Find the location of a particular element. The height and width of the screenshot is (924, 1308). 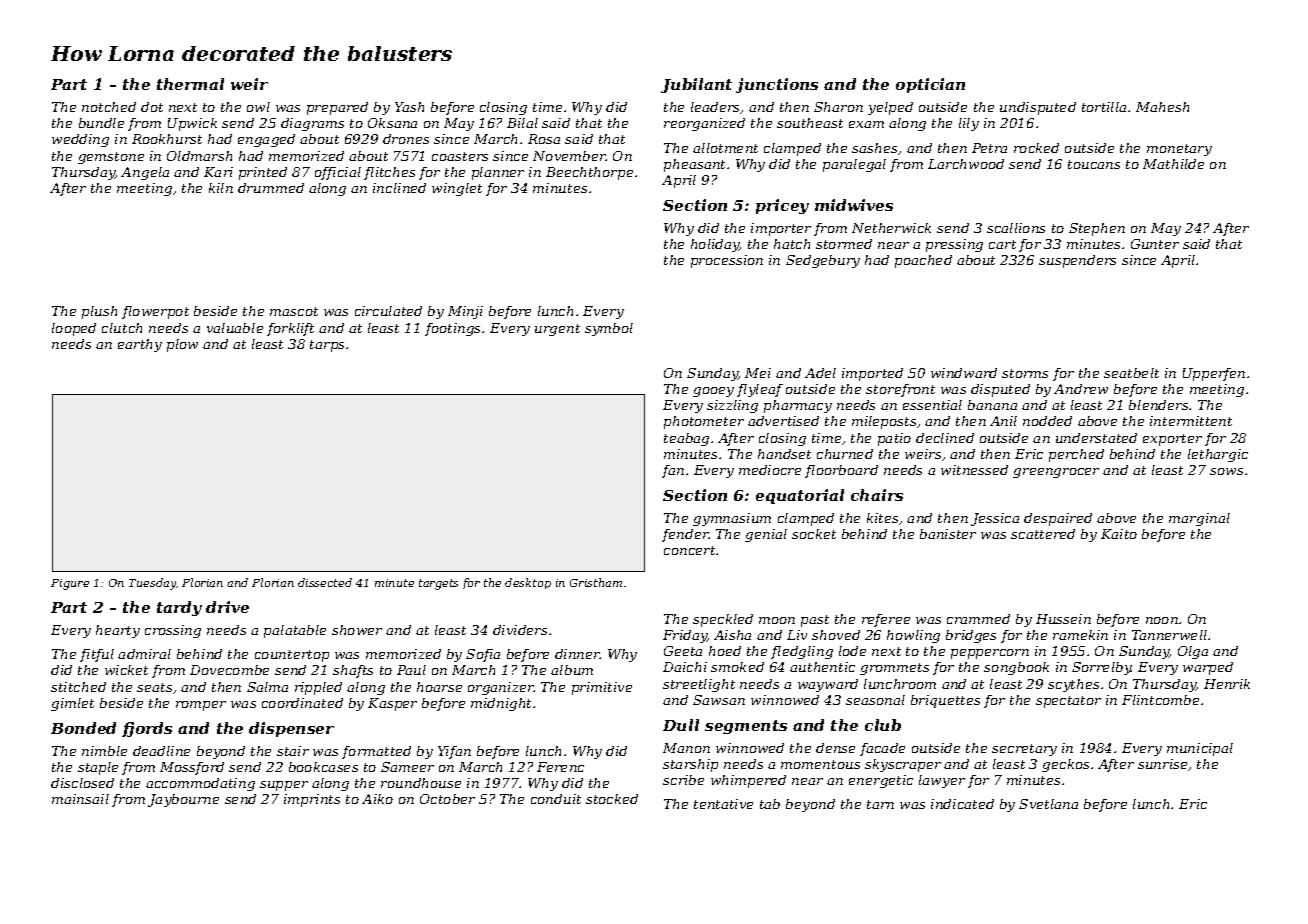

teabag is located at coordinates (686, 439).
